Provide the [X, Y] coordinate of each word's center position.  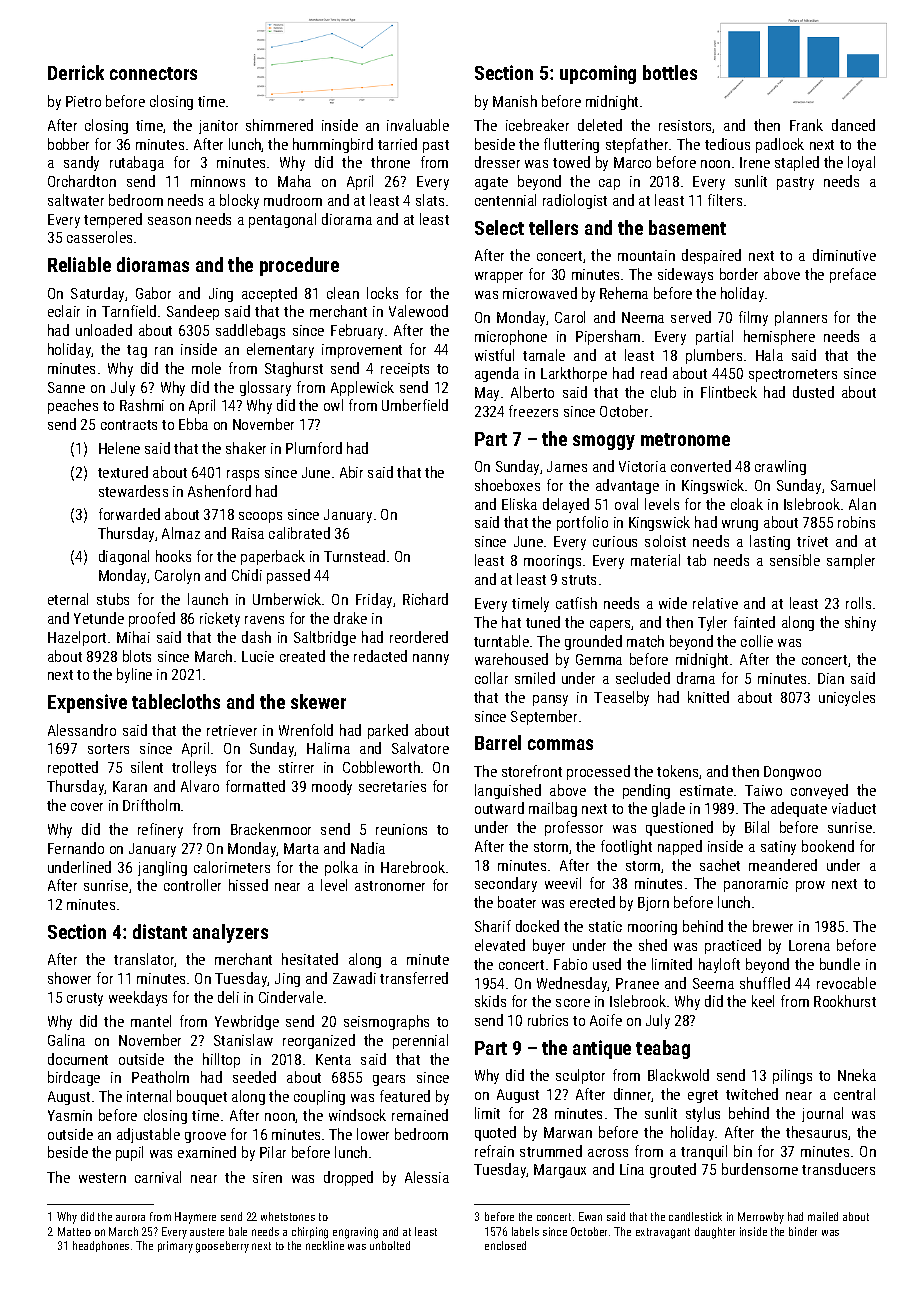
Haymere [195, 1218]
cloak [747, 504]
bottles [670, 72]
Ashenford [219, 491]
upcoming [598, 74]
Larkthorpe [574, 374]
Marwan [568, 1132]
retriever [232, 730]
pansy [550, 700]
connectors [153, 73]
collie [757, 641]
